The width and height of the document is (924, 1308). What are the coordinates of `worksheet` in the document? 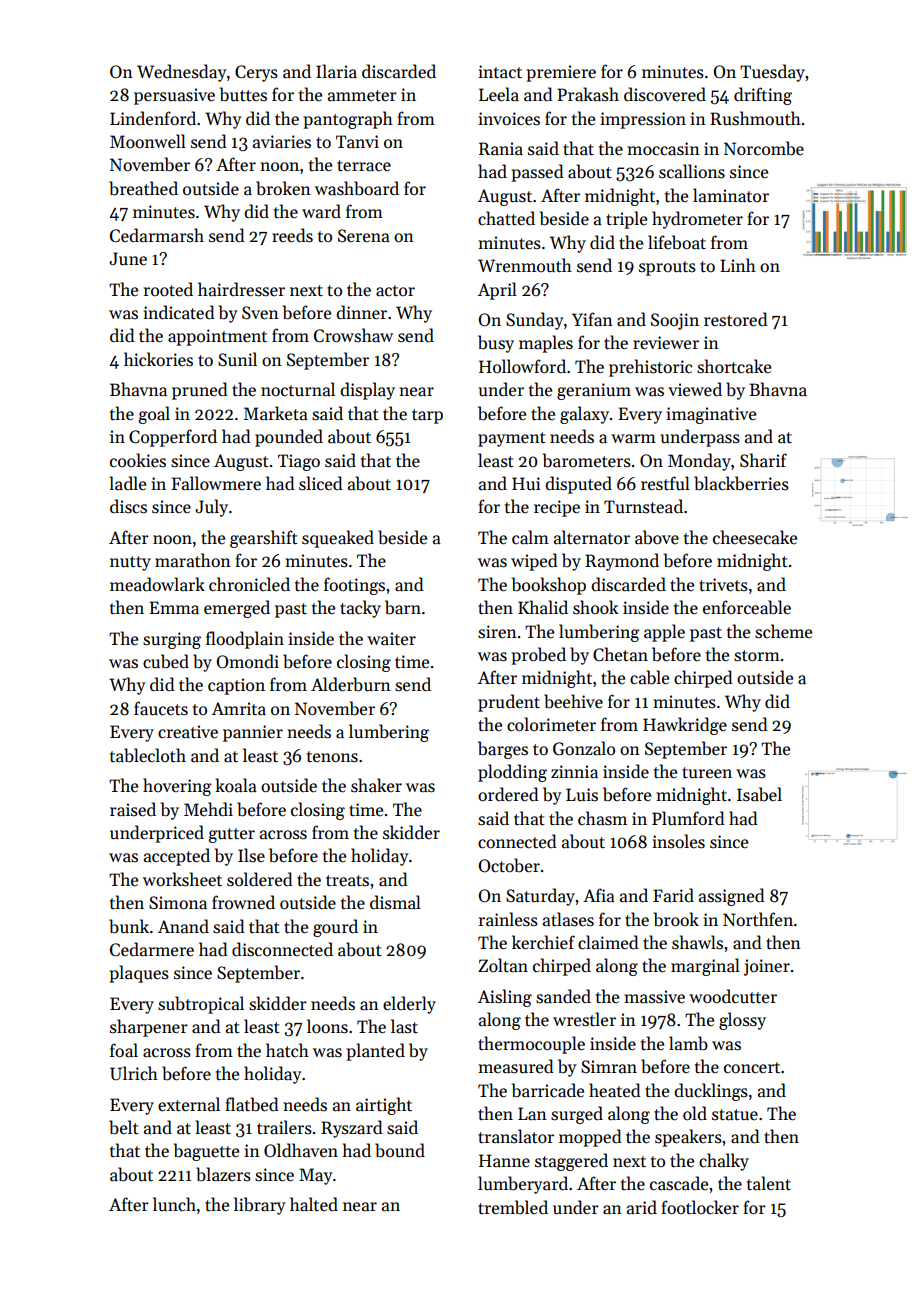 It's located at (182, 879).
